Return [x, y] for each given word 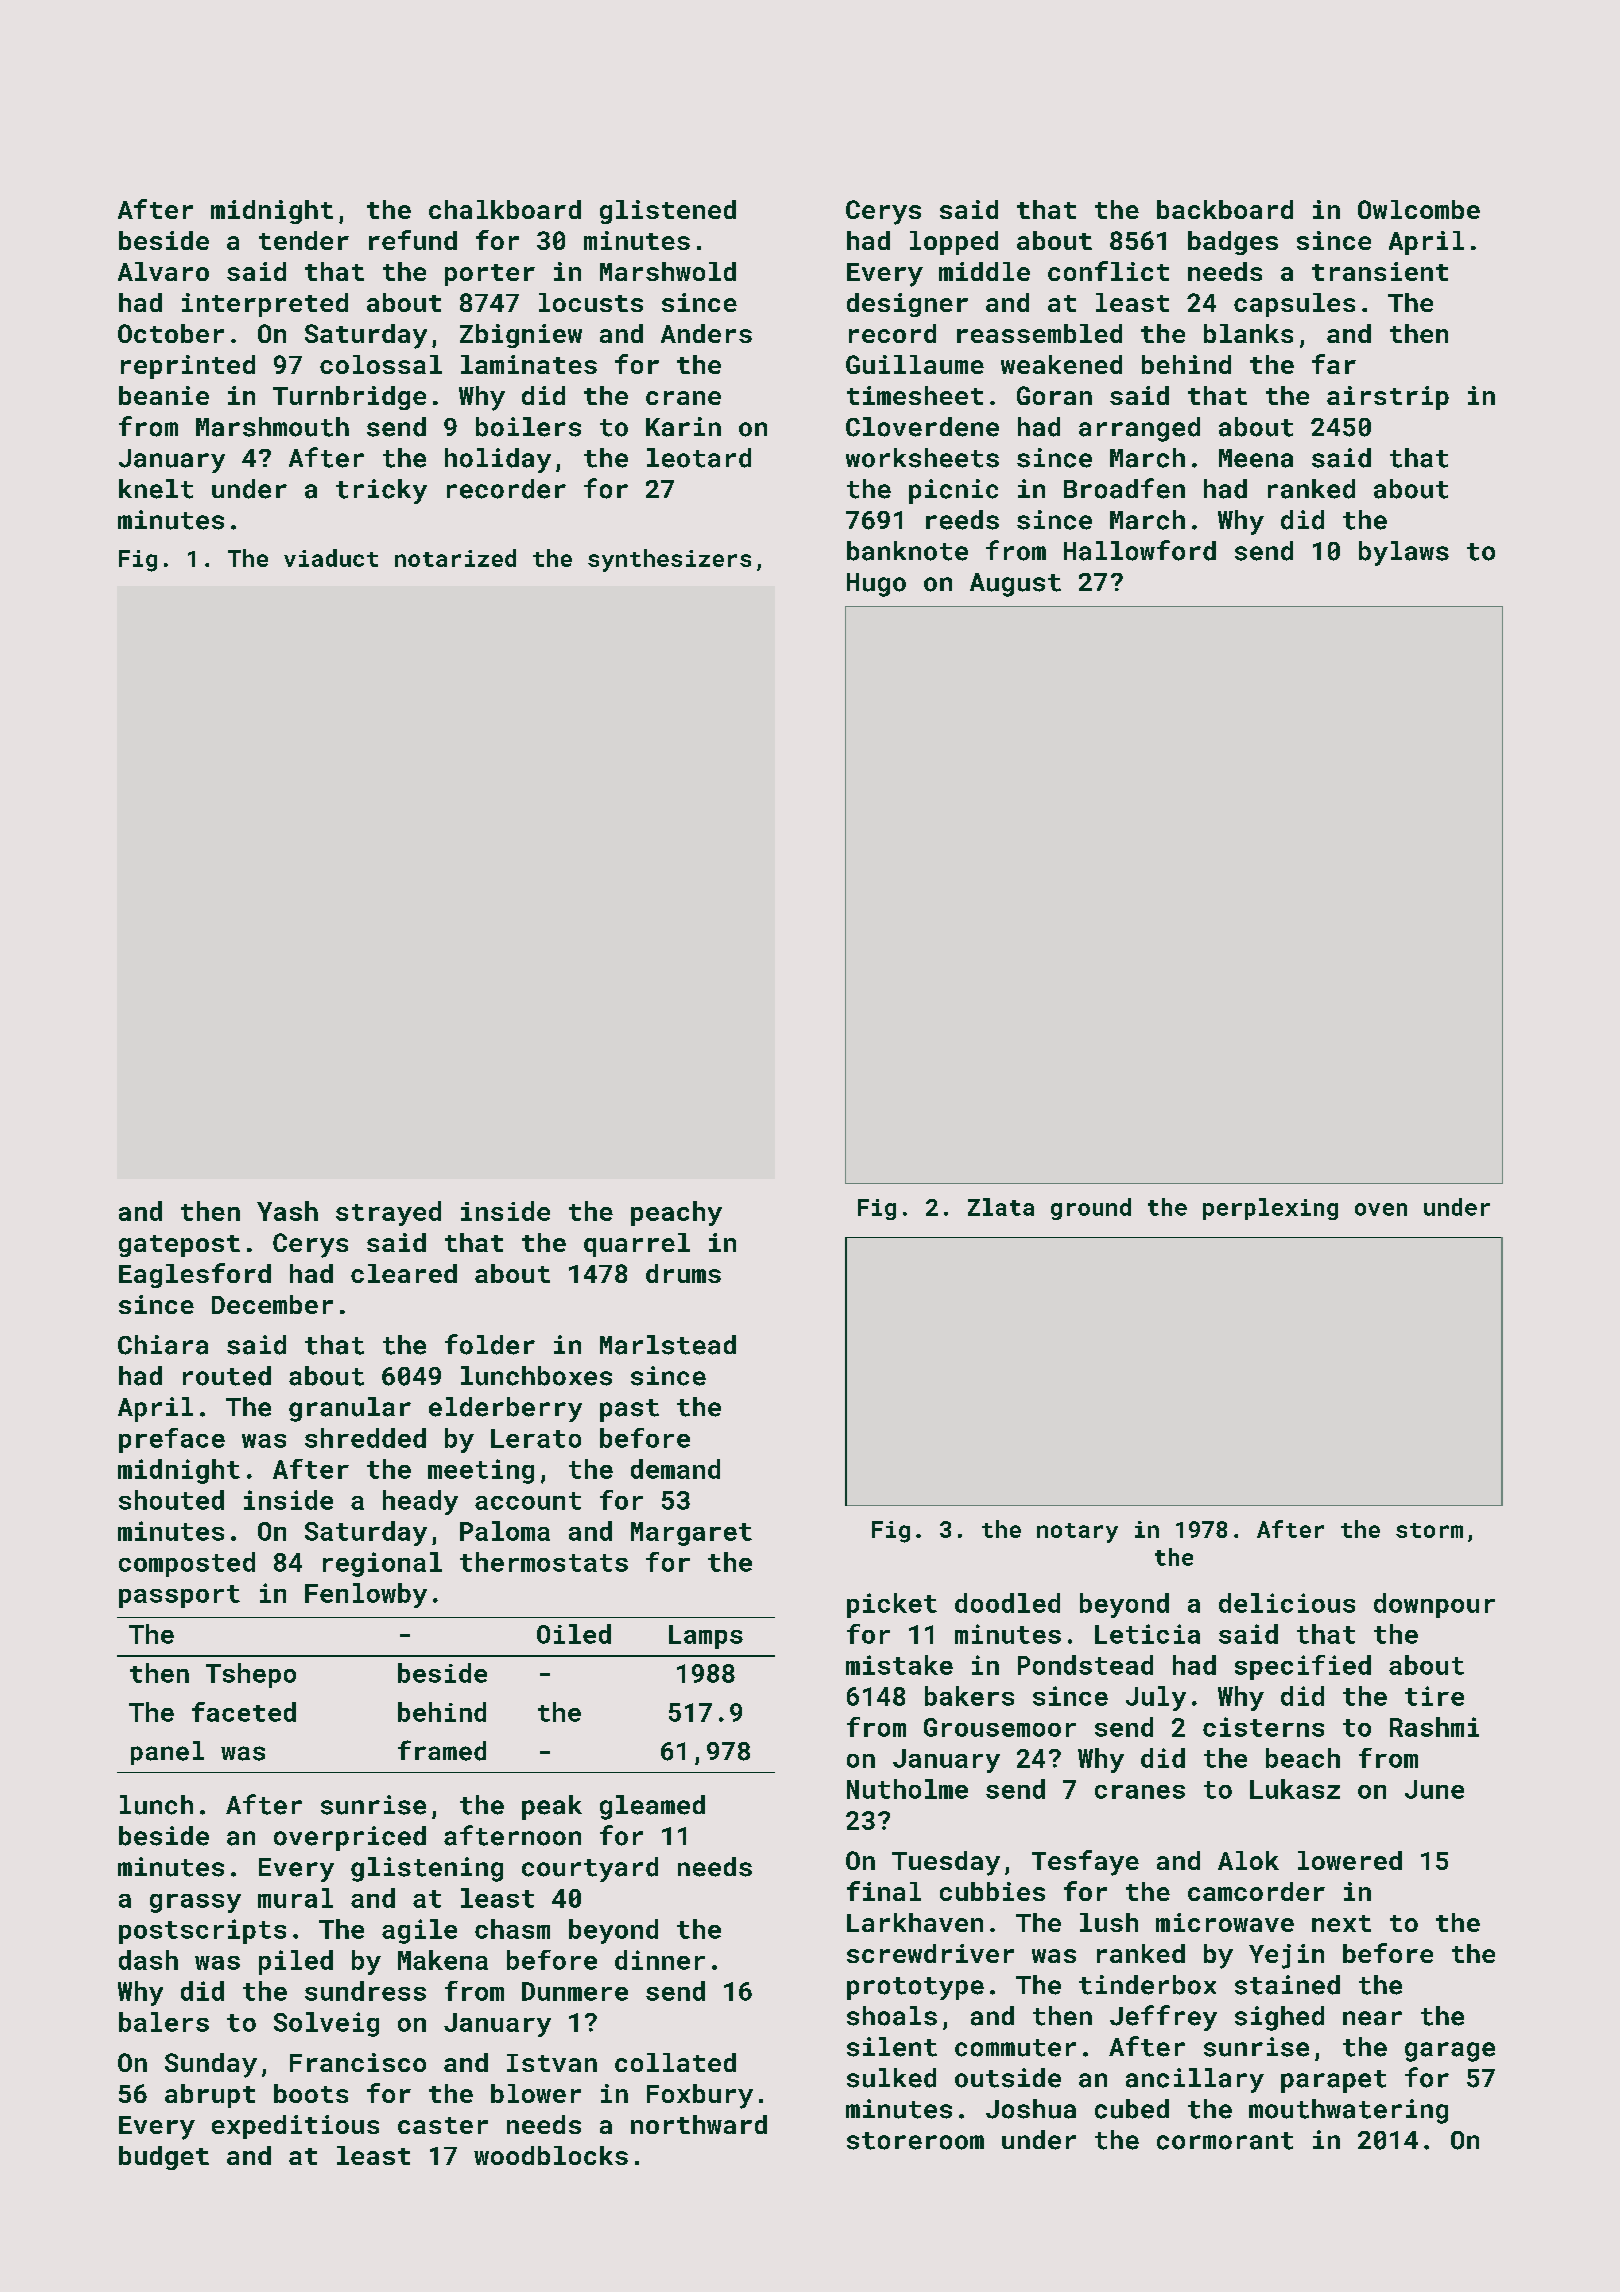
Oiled [574, 1634]
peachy [676, 1213]
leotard [699, 458]
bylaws [1404, 553]
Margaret [691, 1534]
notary [1077, 1533]
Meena [1256, 458]
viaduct [331, 558]
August [1015, 585]
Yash [287, 1211]
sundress [365, 1991]
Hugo [876, 585]
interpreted [265, 305]
